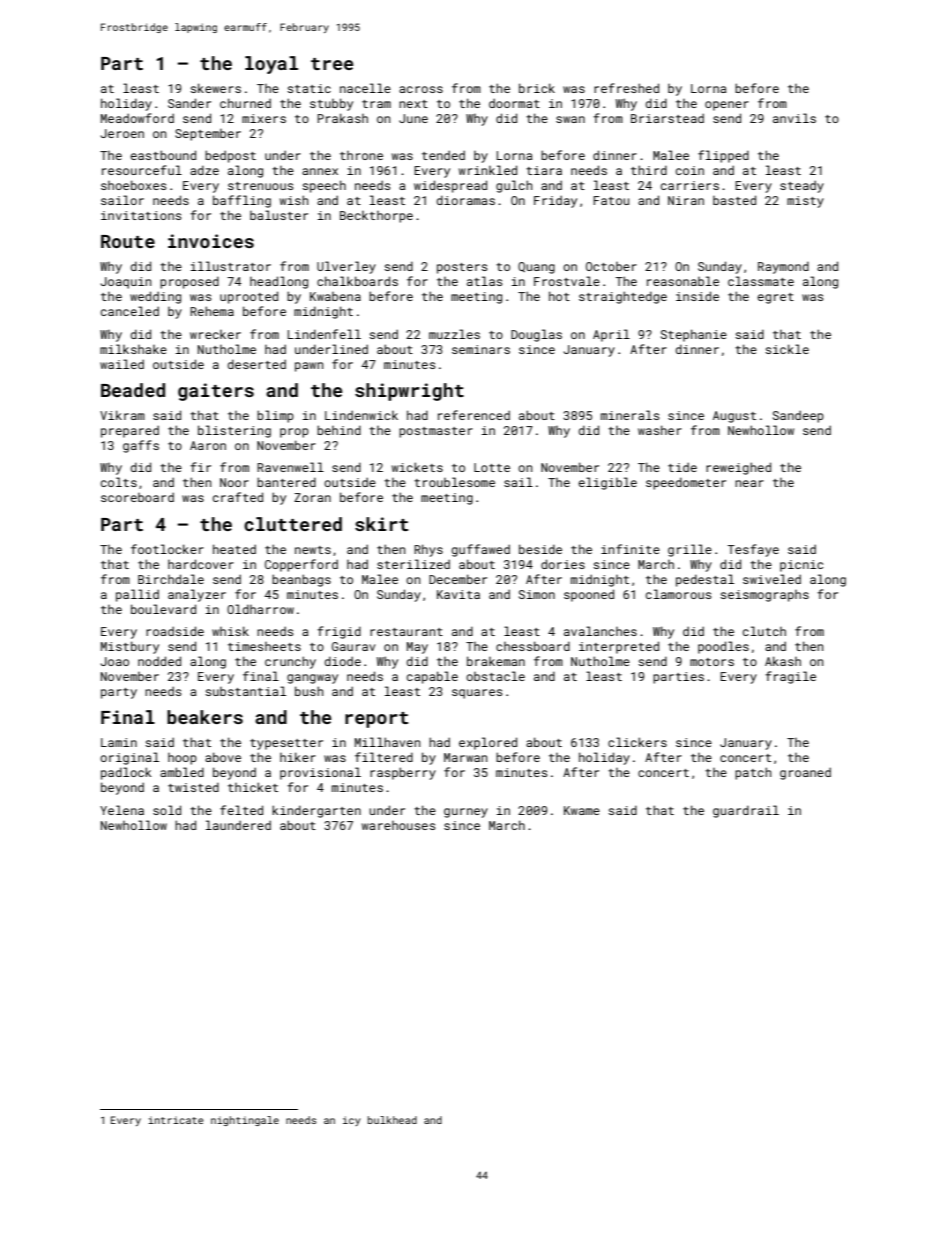 The width and height of the document is (952, 1233). What do you see at coordinates (130, 311) in the document?
I see `canceled` at bounding box center [130, 311].
